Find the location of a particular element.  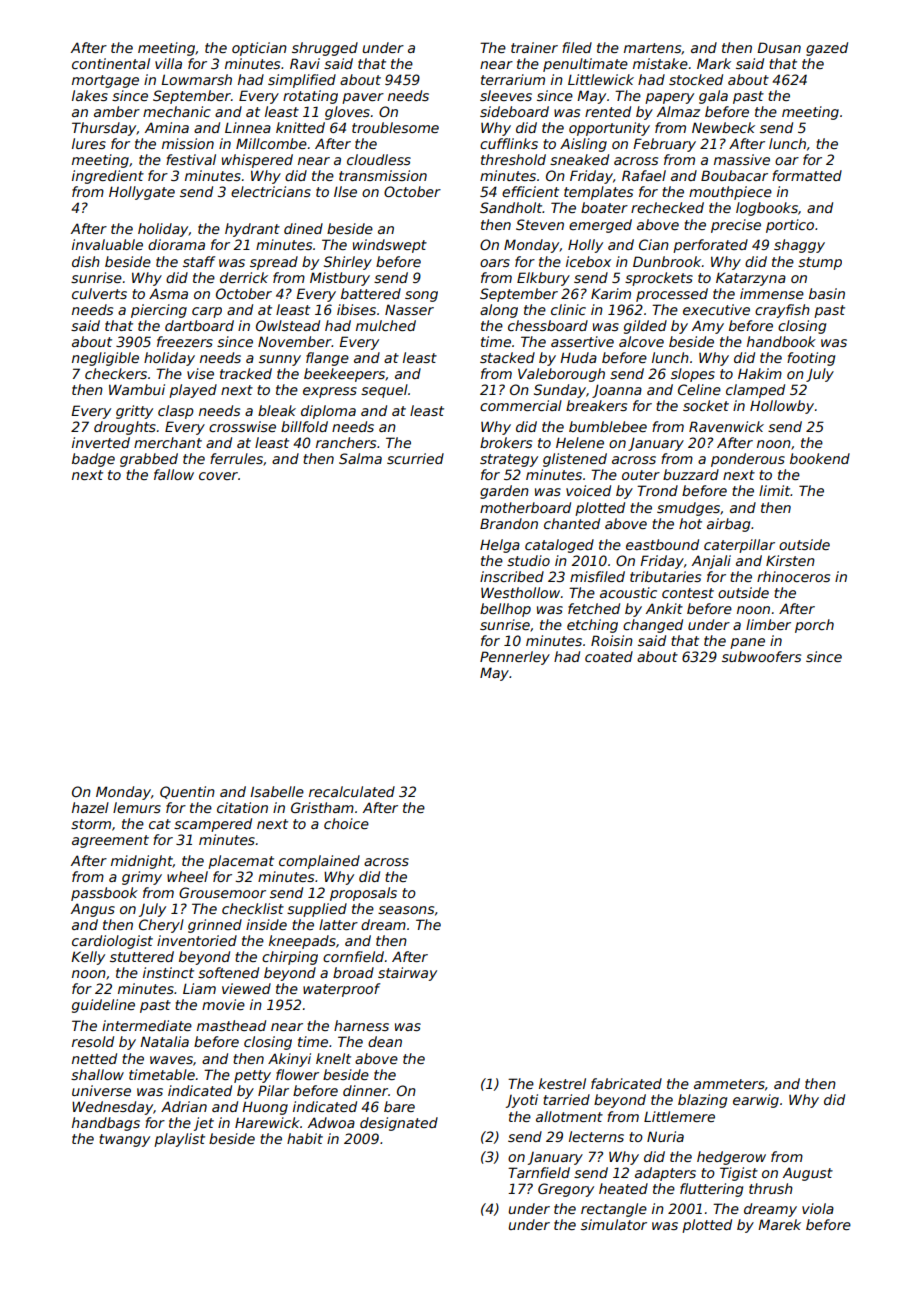

trainer is located at coordinates (534, 47).
